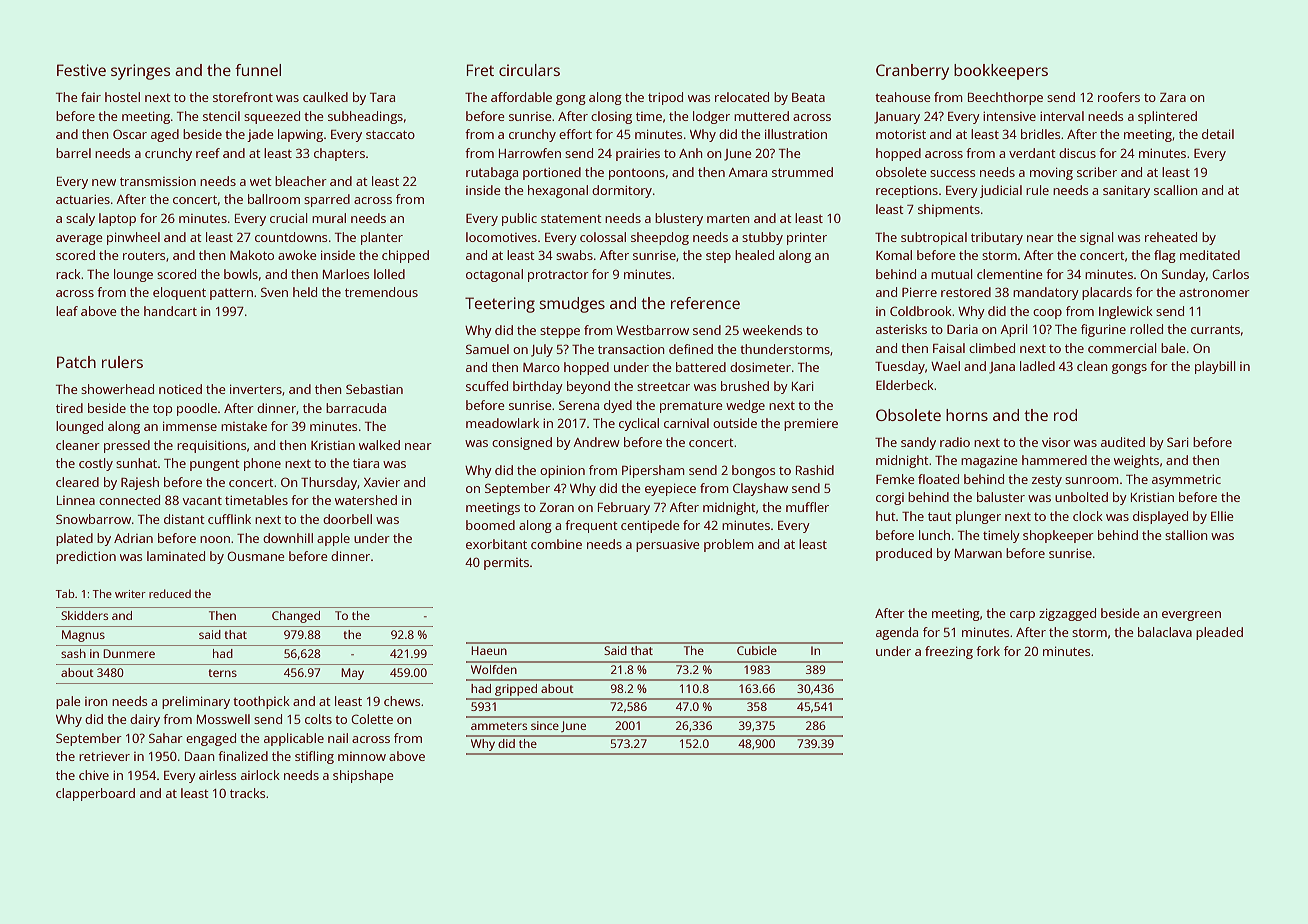 Image resolution: width=1308 pixels, height=924 pixels. What do you see at coordinates (1001, 72) in the screenshot?
I see `bookkeepers` at bounding box center [1001, 72].
